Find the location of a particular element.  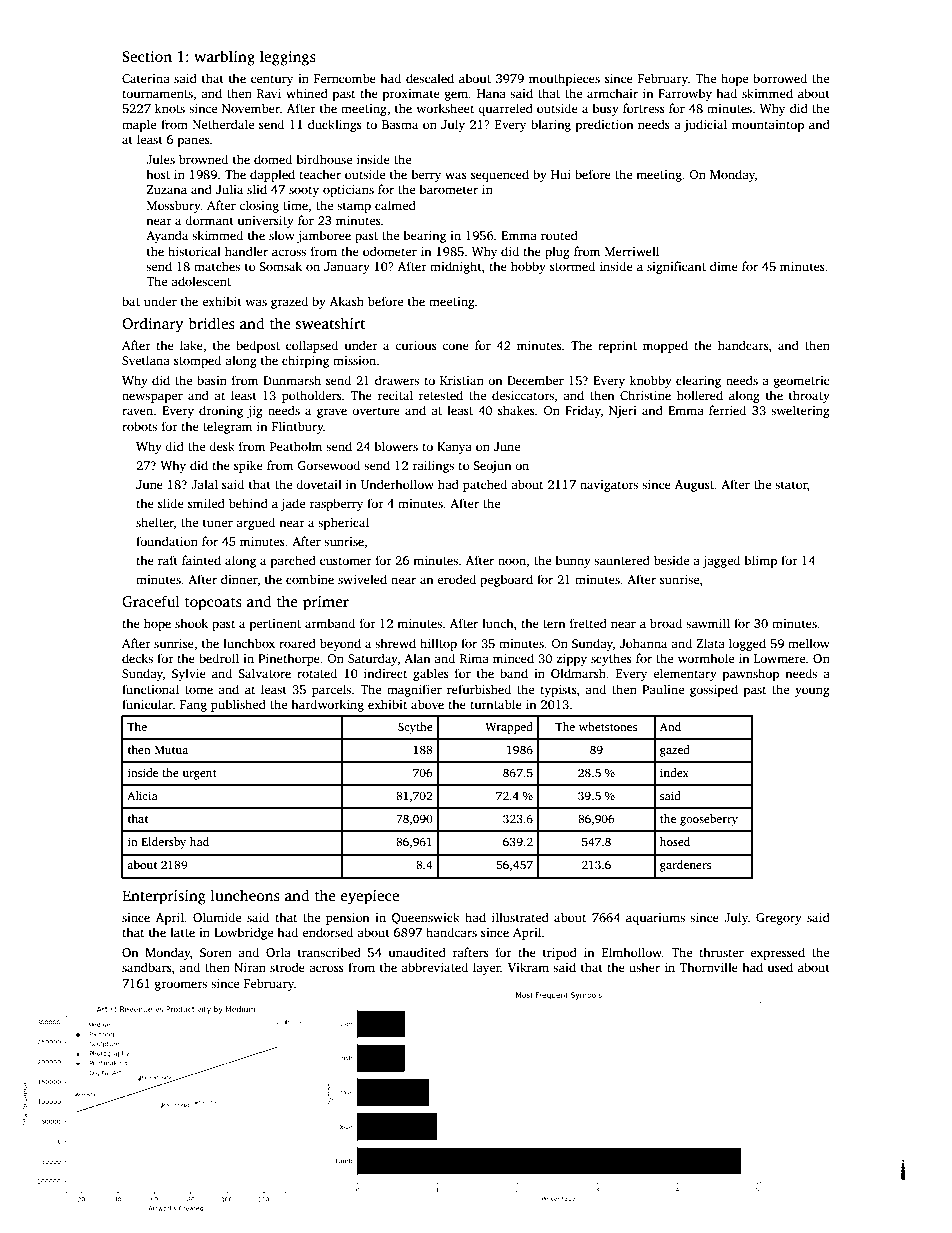

whetstones is located at coordinates (608, 726).
